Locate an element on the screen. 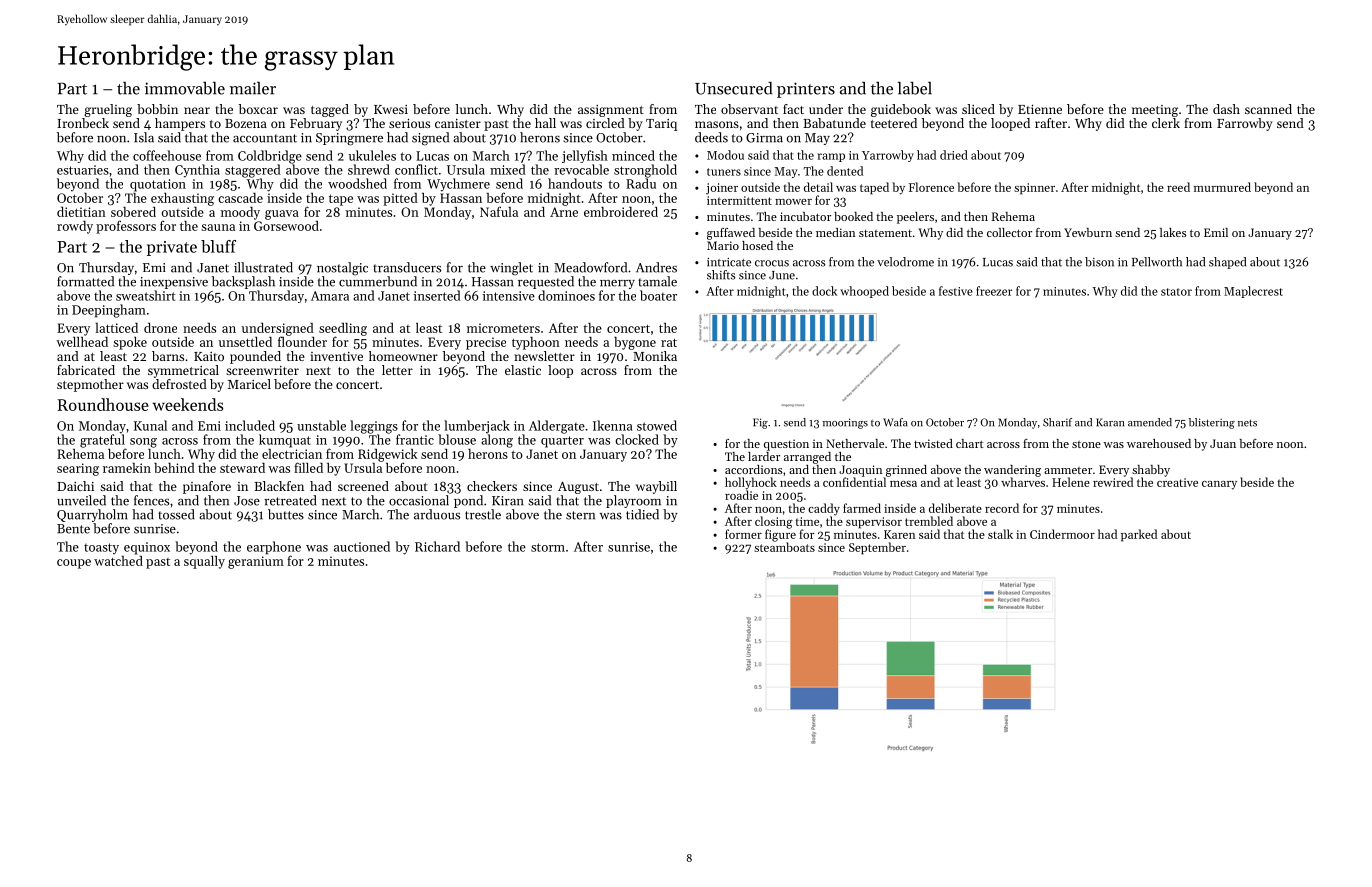 The height and width of the screenshot is (887, 1372). Andres is located at coordinates (656, 267).
